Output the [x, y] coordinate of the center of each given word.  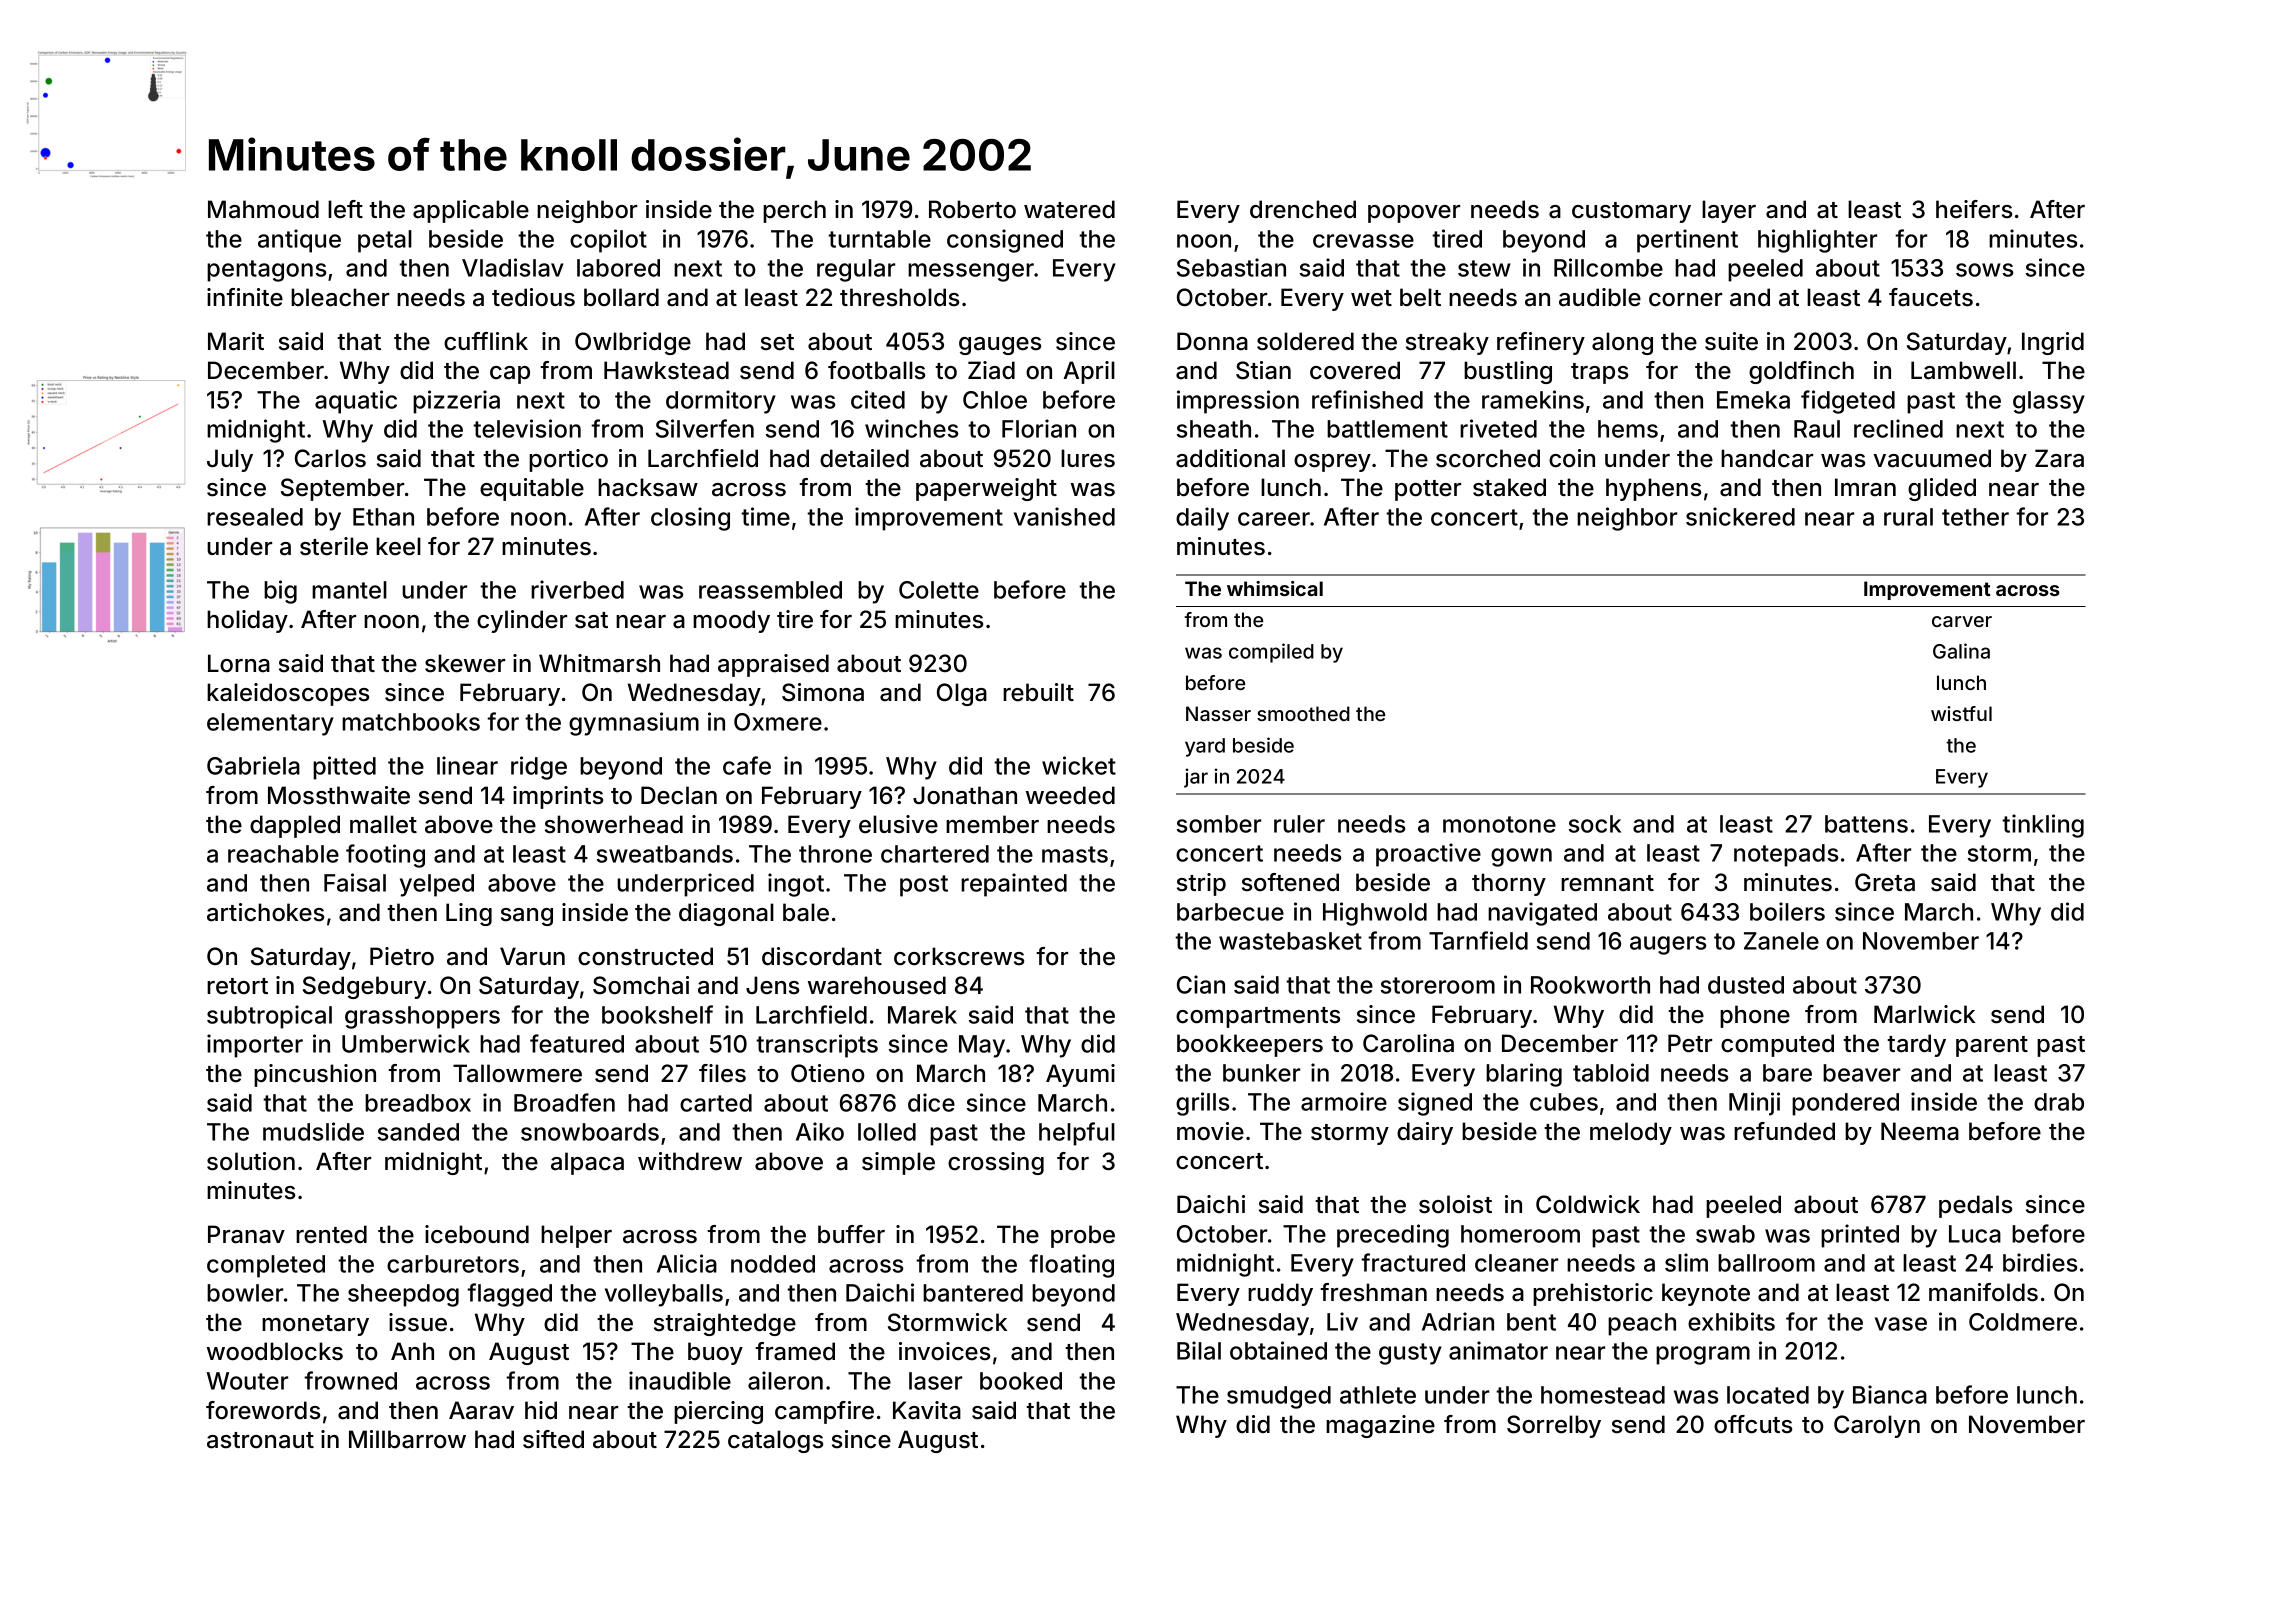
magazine [1380, 1426]
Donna [1212, 341]
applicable [471, 211]
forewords [263, 1410]
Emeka [1753, 400]
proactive [1428, 855]
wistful [1961, 713]
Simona [823, 692]
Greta [1885, 882]
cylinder [522, 621]
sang [527, 917]
